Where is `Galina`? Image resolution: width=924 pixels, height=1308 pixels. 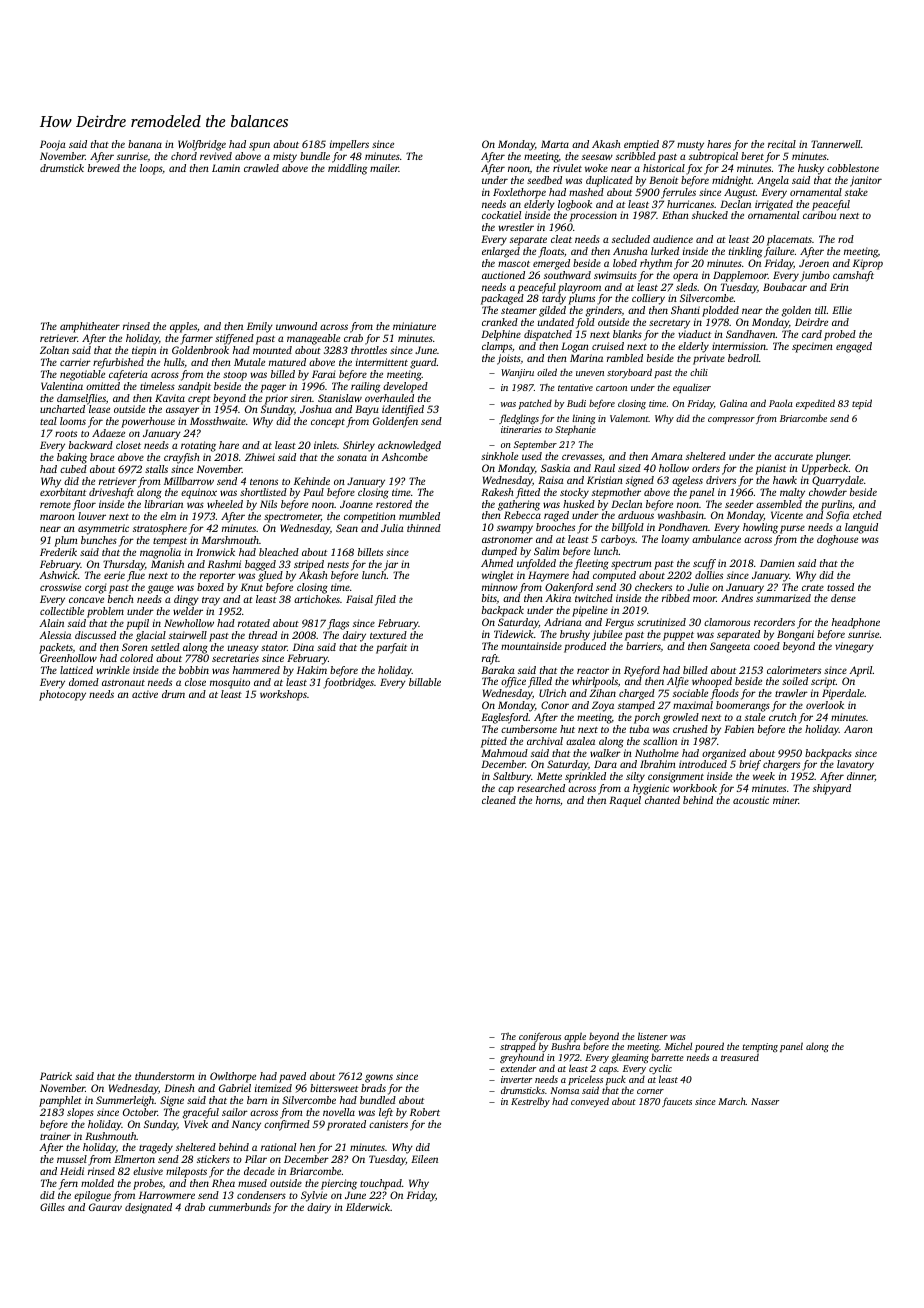 Galina is located at coordinates (733, 403).
